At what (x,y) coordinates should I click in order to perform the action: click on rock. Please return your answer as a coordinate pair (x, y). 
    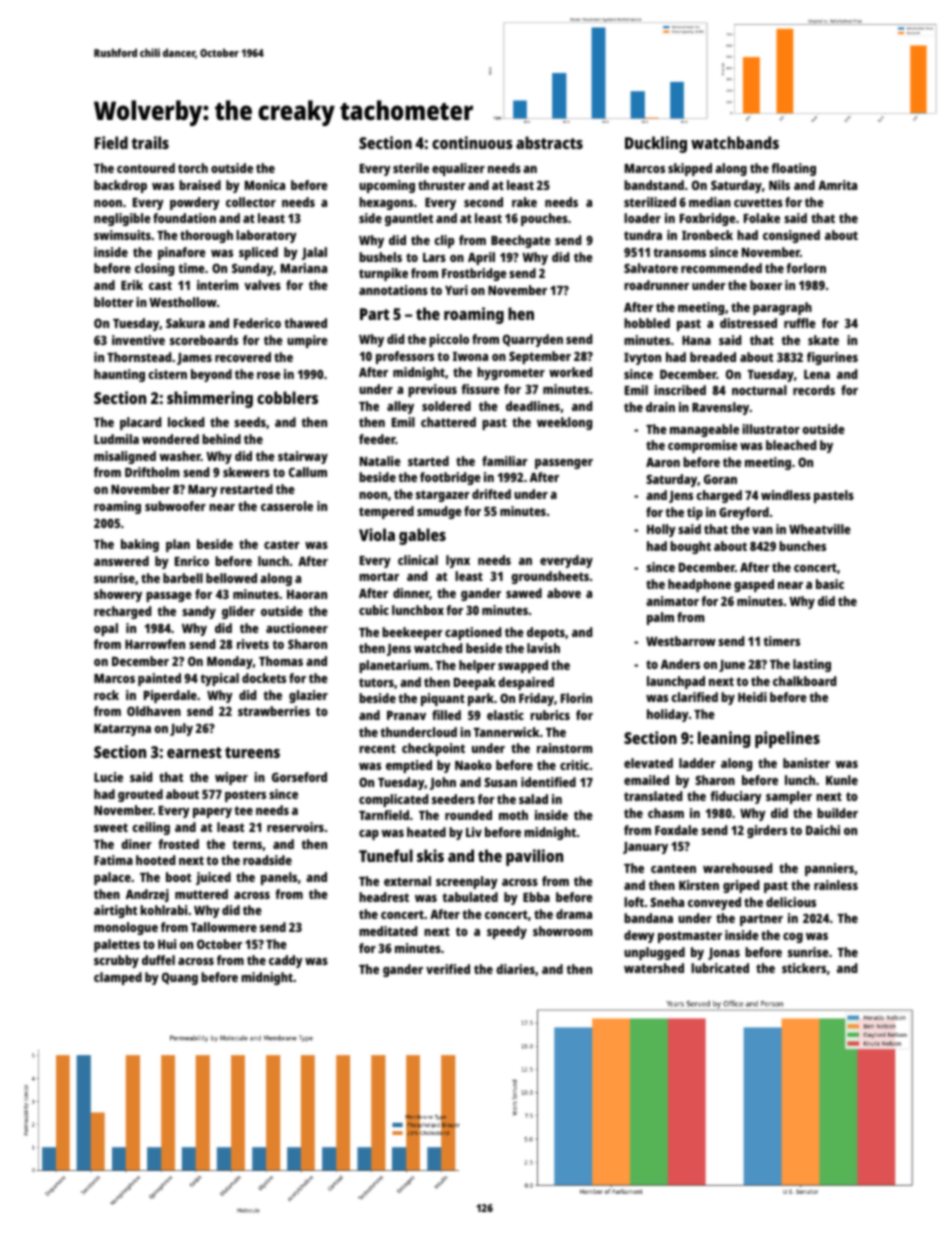
    Looking at the image, I should click on (106, 695).
